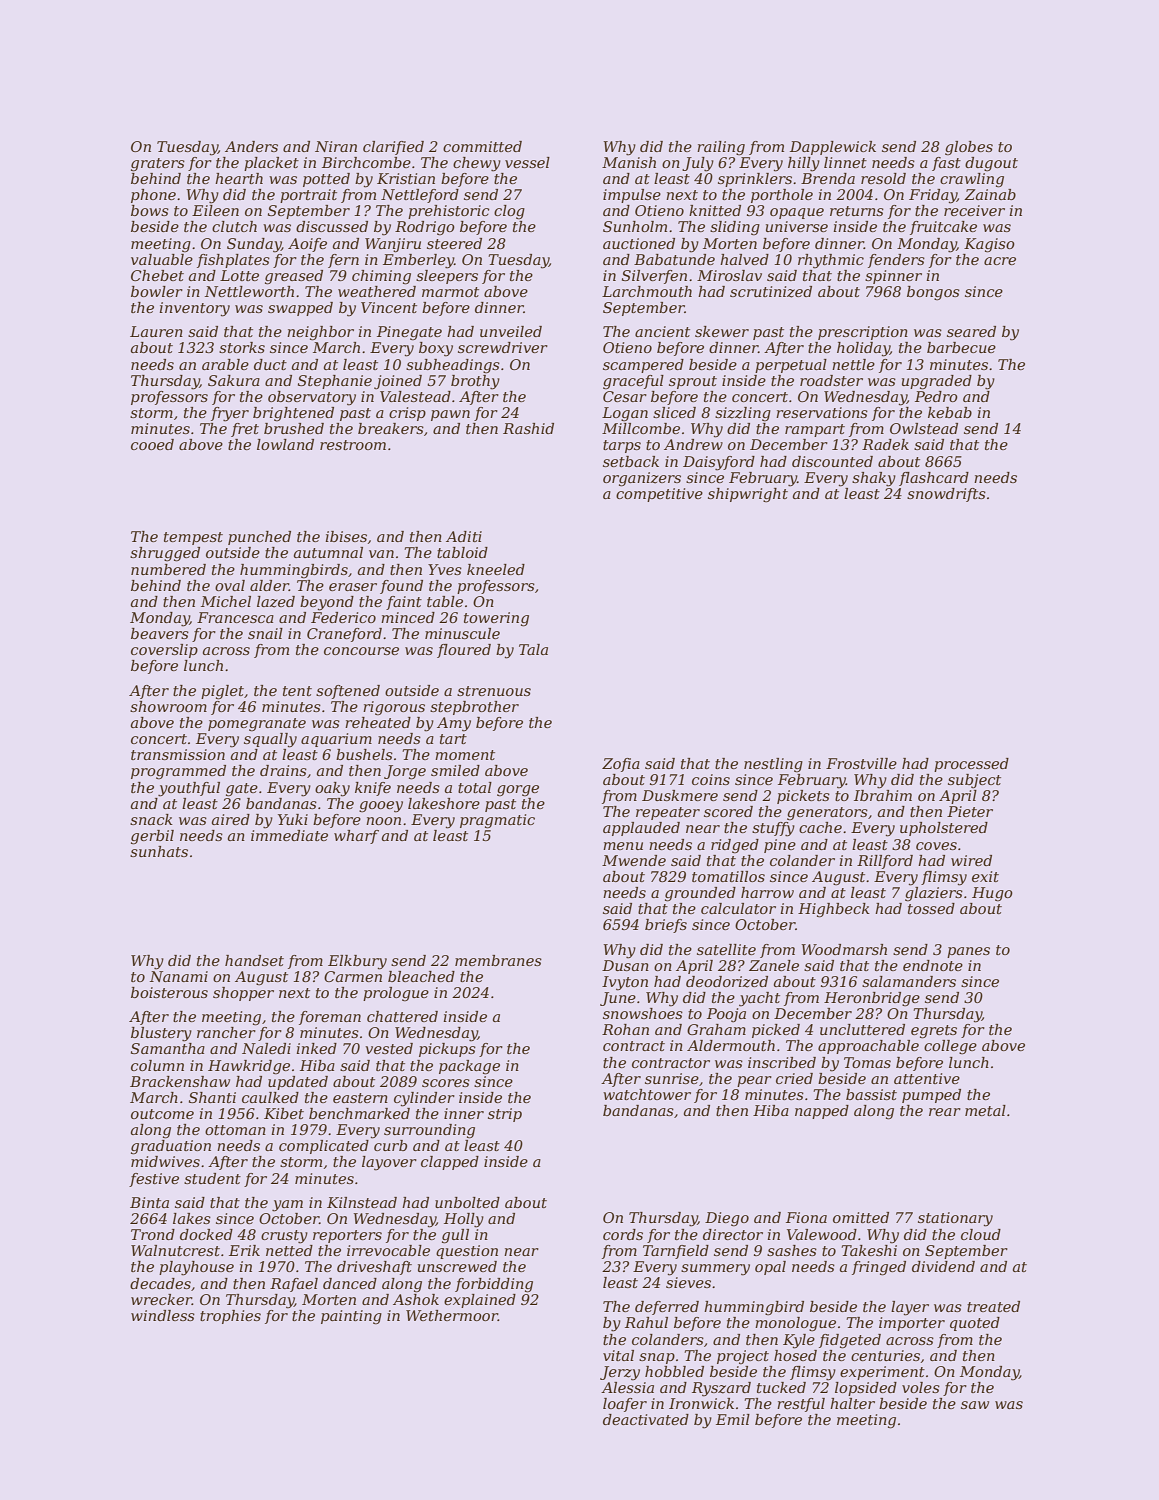 The height and width of the screenshot is (1500, 1159). Describe the element at coordinates (618, 1355) in the screenshot. I see `vital` at that location.
